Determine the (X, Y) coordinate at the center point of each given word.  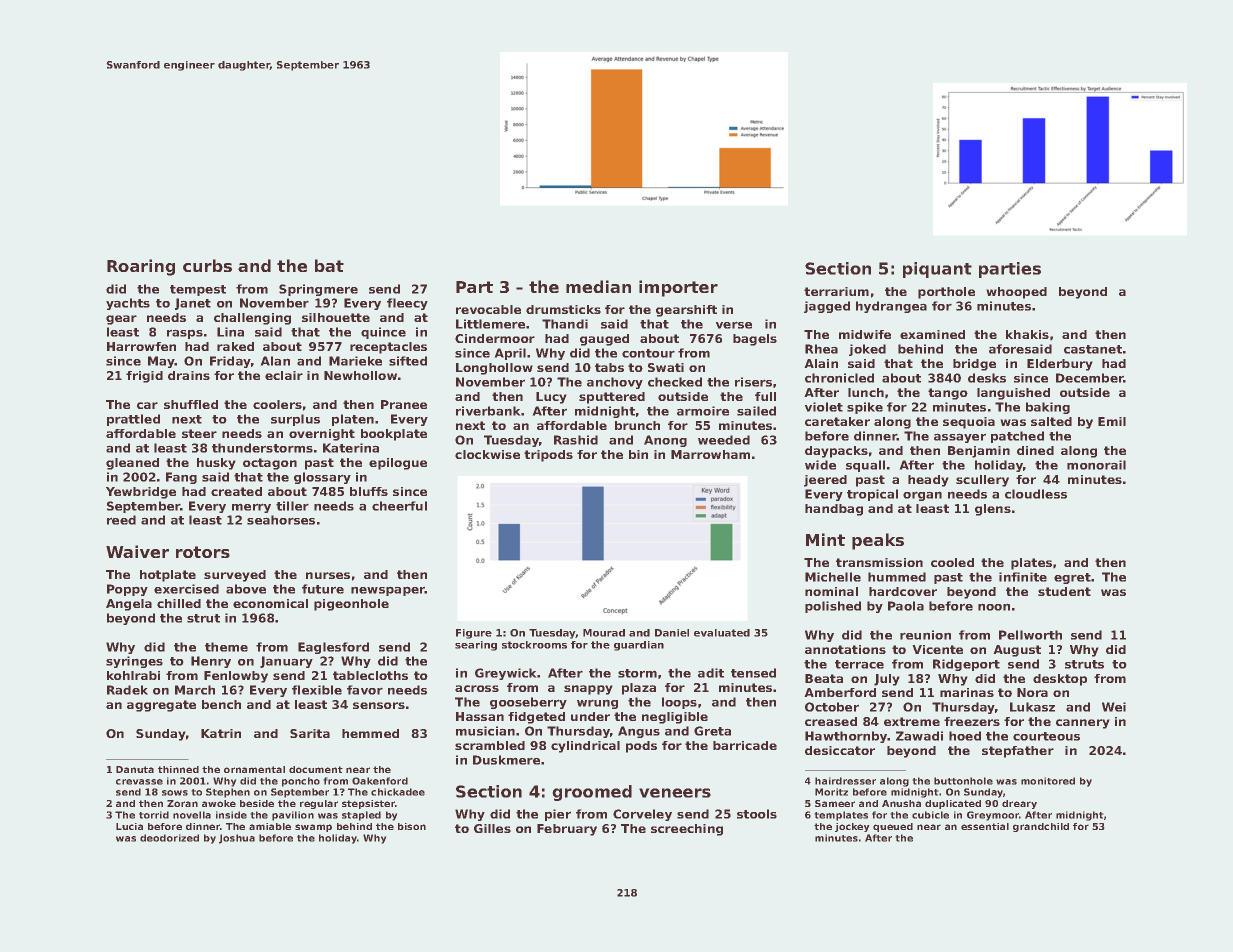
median (598, 286)
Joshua (237, 839)
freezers (972, 721)
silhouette (336, 317)
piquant (937, 270)
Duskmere (506, 760)
